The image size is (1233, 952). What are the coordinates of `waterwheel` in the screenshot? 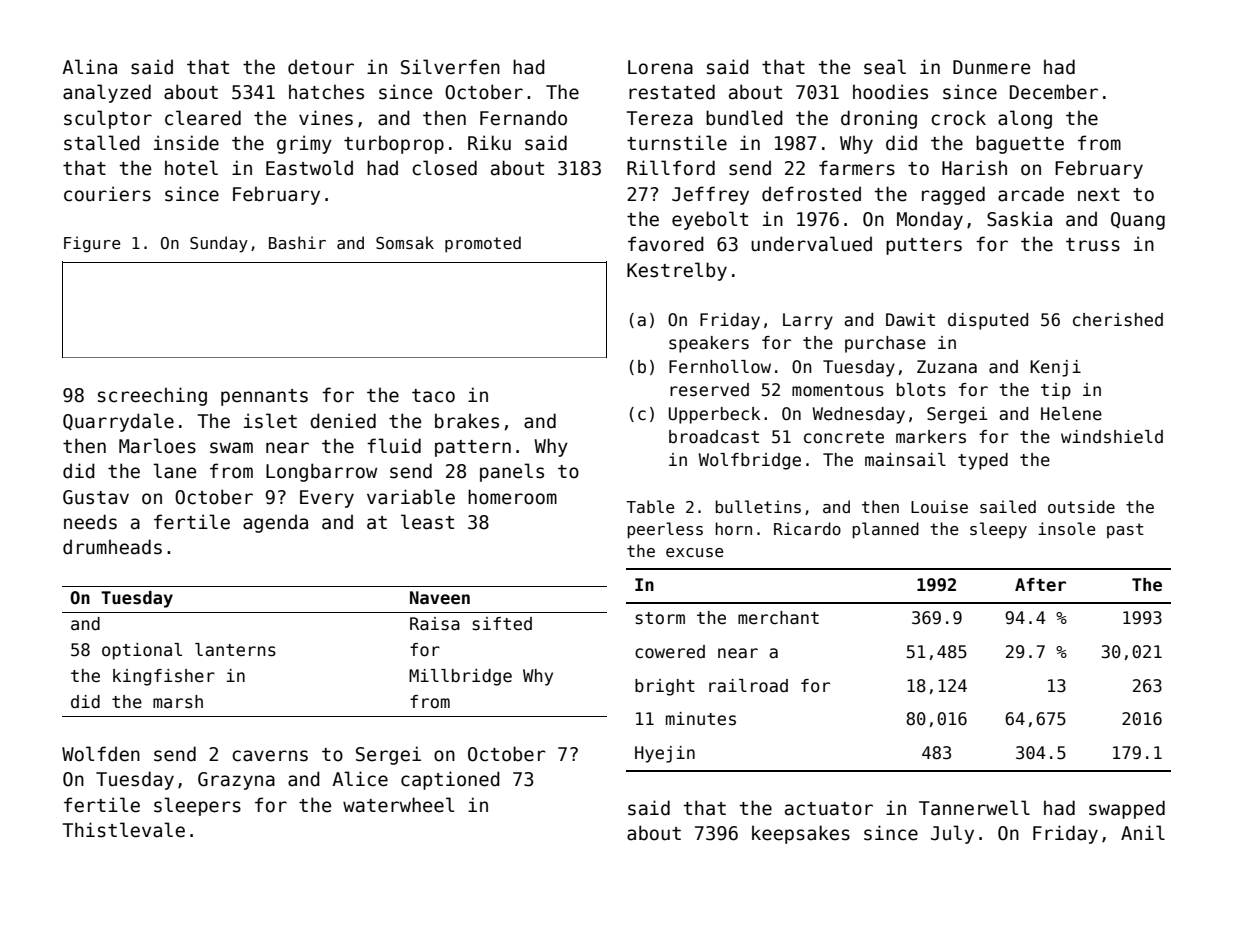 It's located at (398, 805).
